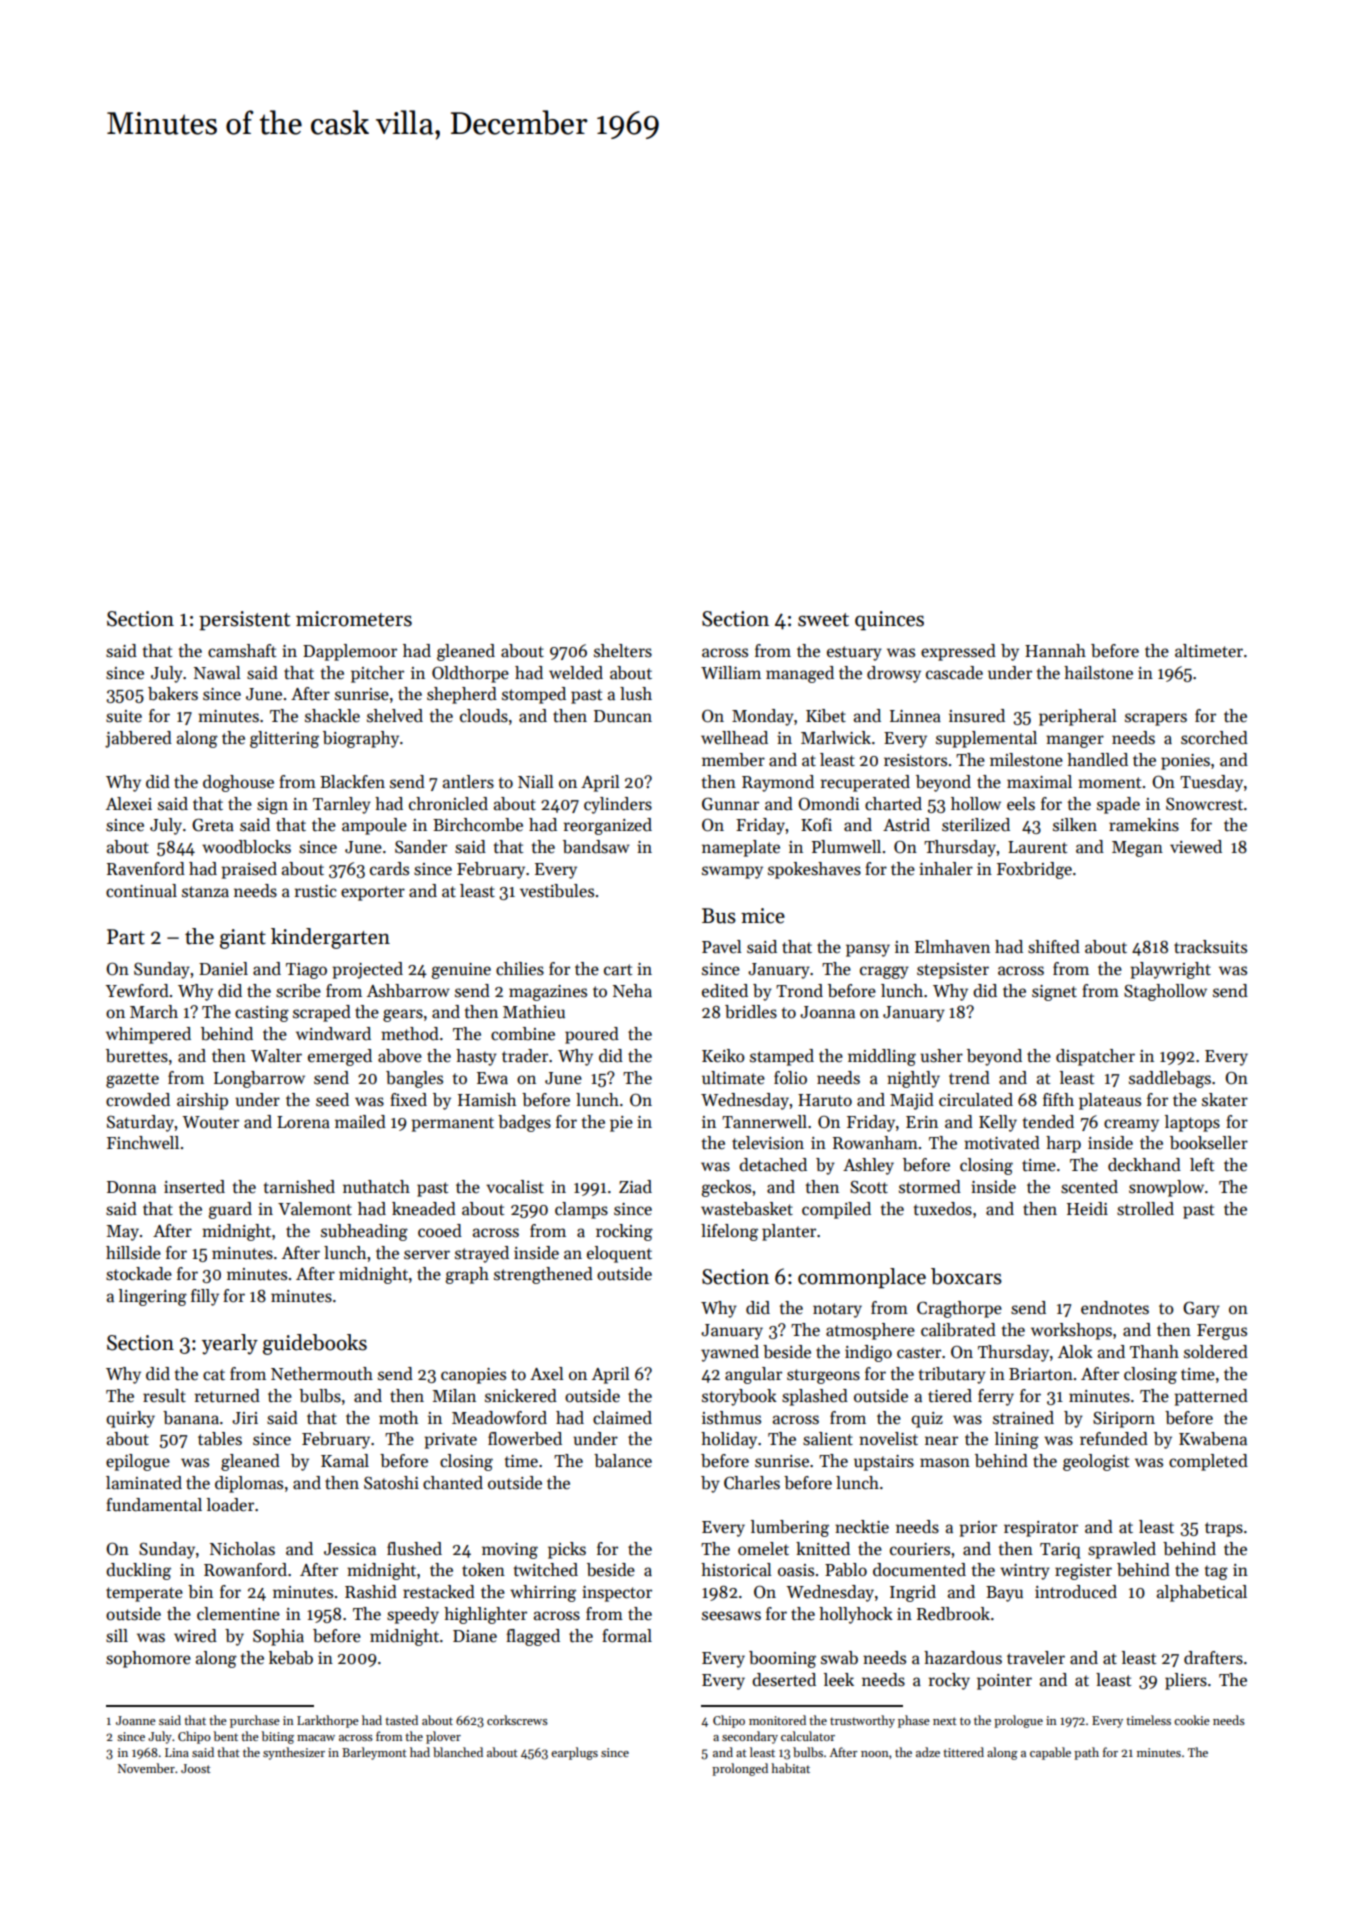 The image size is (1354, 1915). I want to click on commonplace, so click(862, 1278).
